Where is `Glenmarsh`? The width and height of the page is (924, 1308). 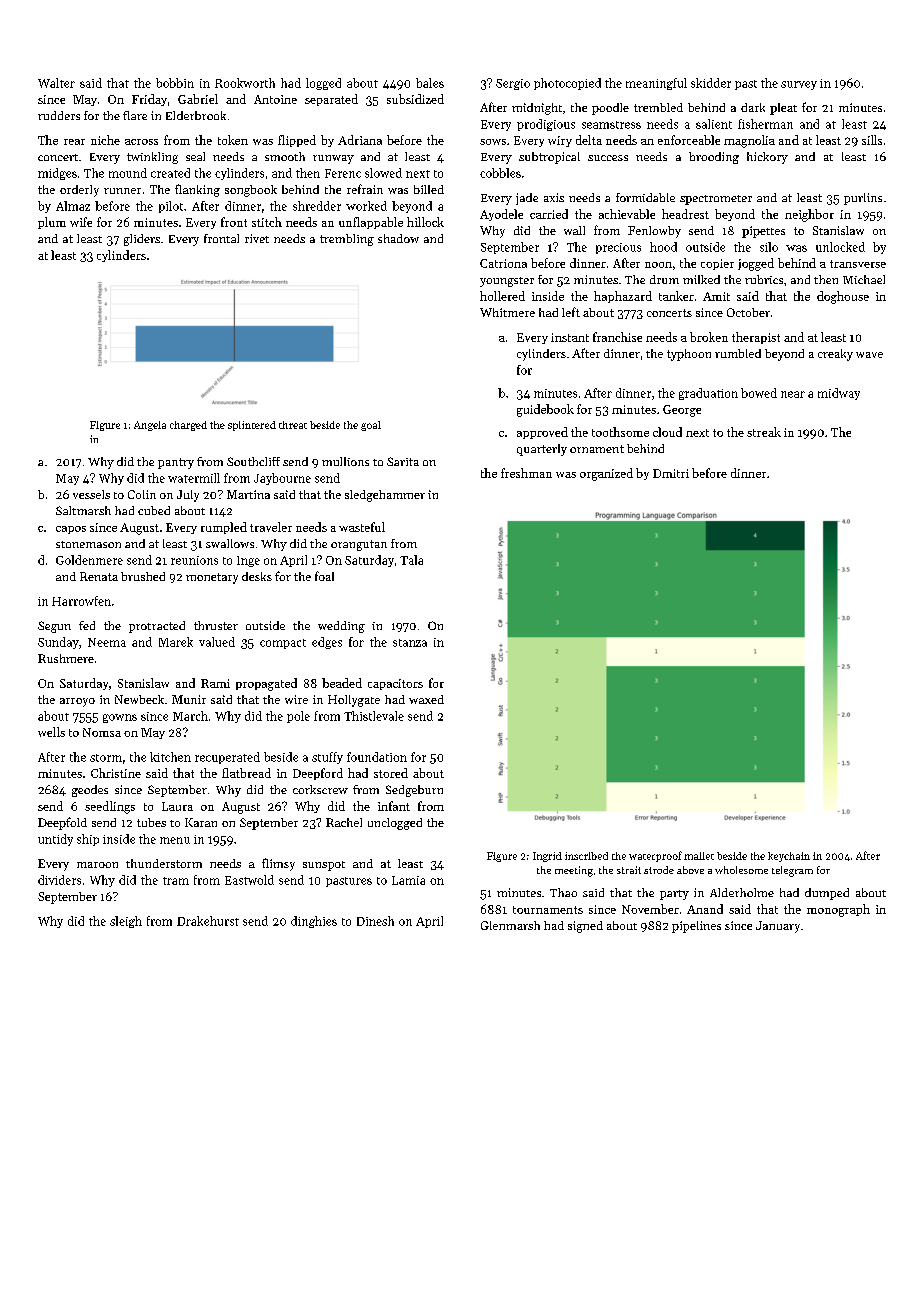 Glenmarsh is located at coordinates (510, 925).
